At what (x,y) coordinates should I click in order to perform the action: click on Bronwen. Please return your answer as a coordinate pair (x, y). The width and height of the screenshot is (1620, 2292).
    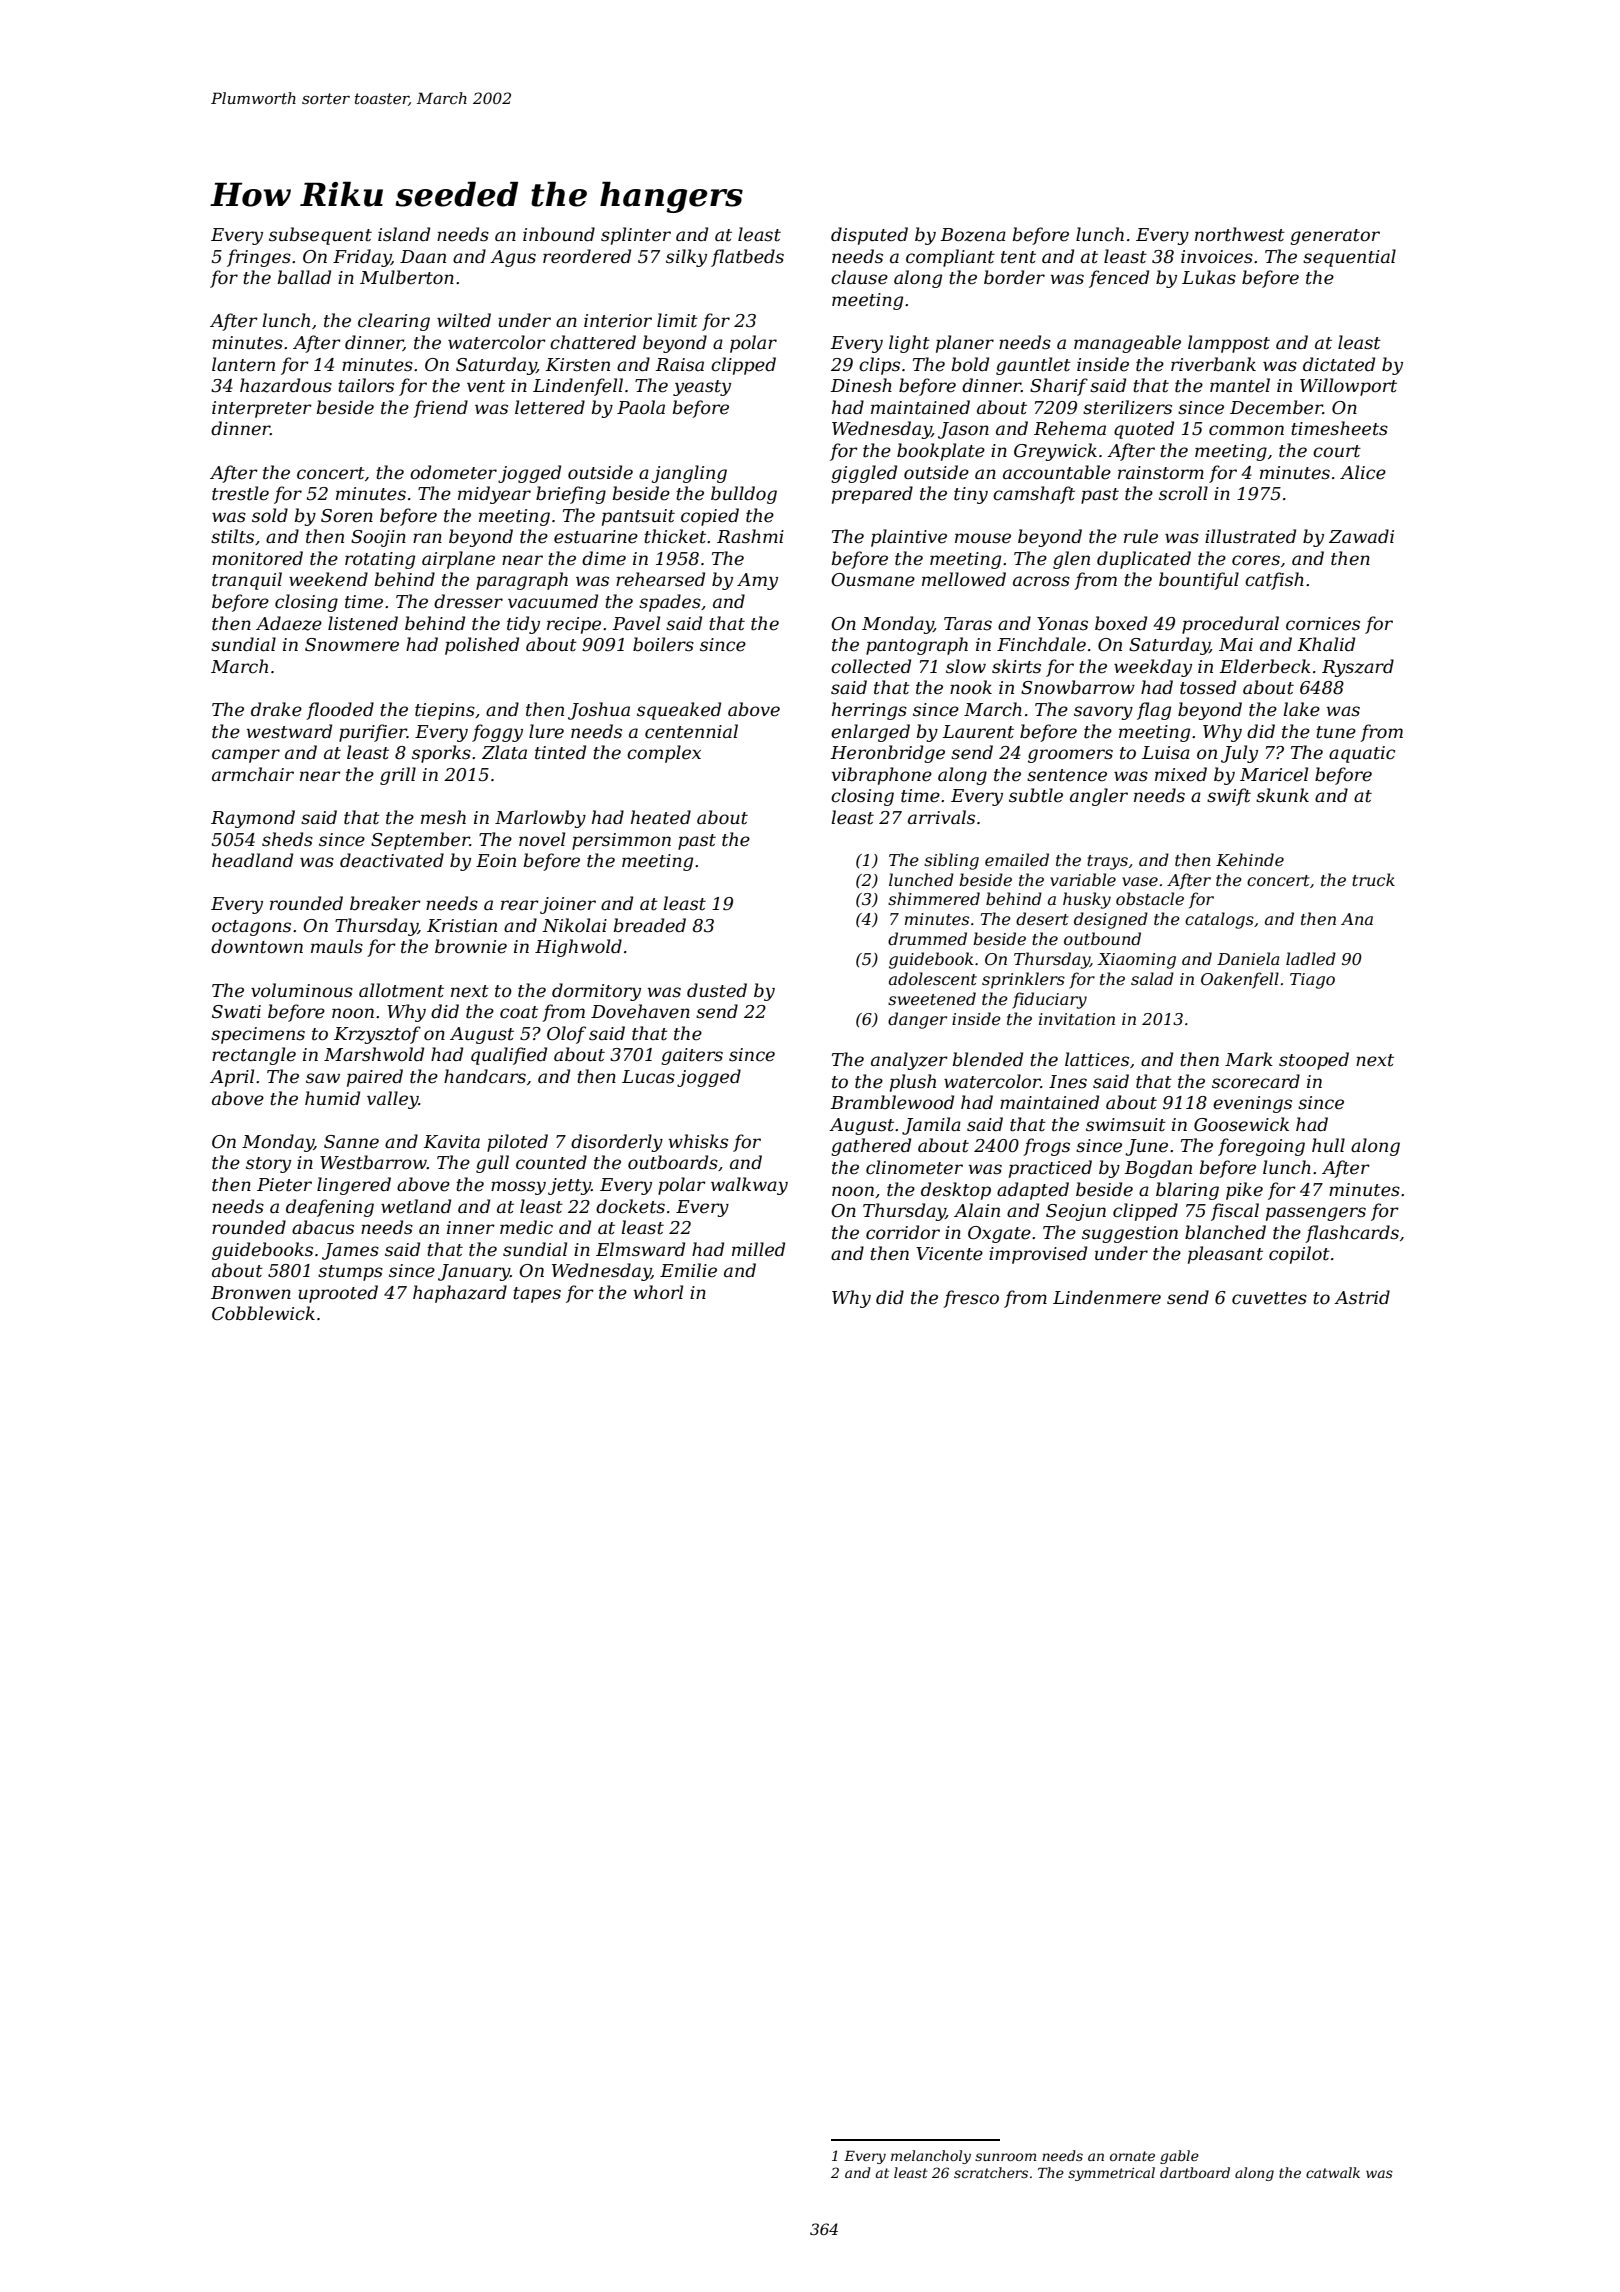
    Looking at the image, I should click on (251, 1293).
